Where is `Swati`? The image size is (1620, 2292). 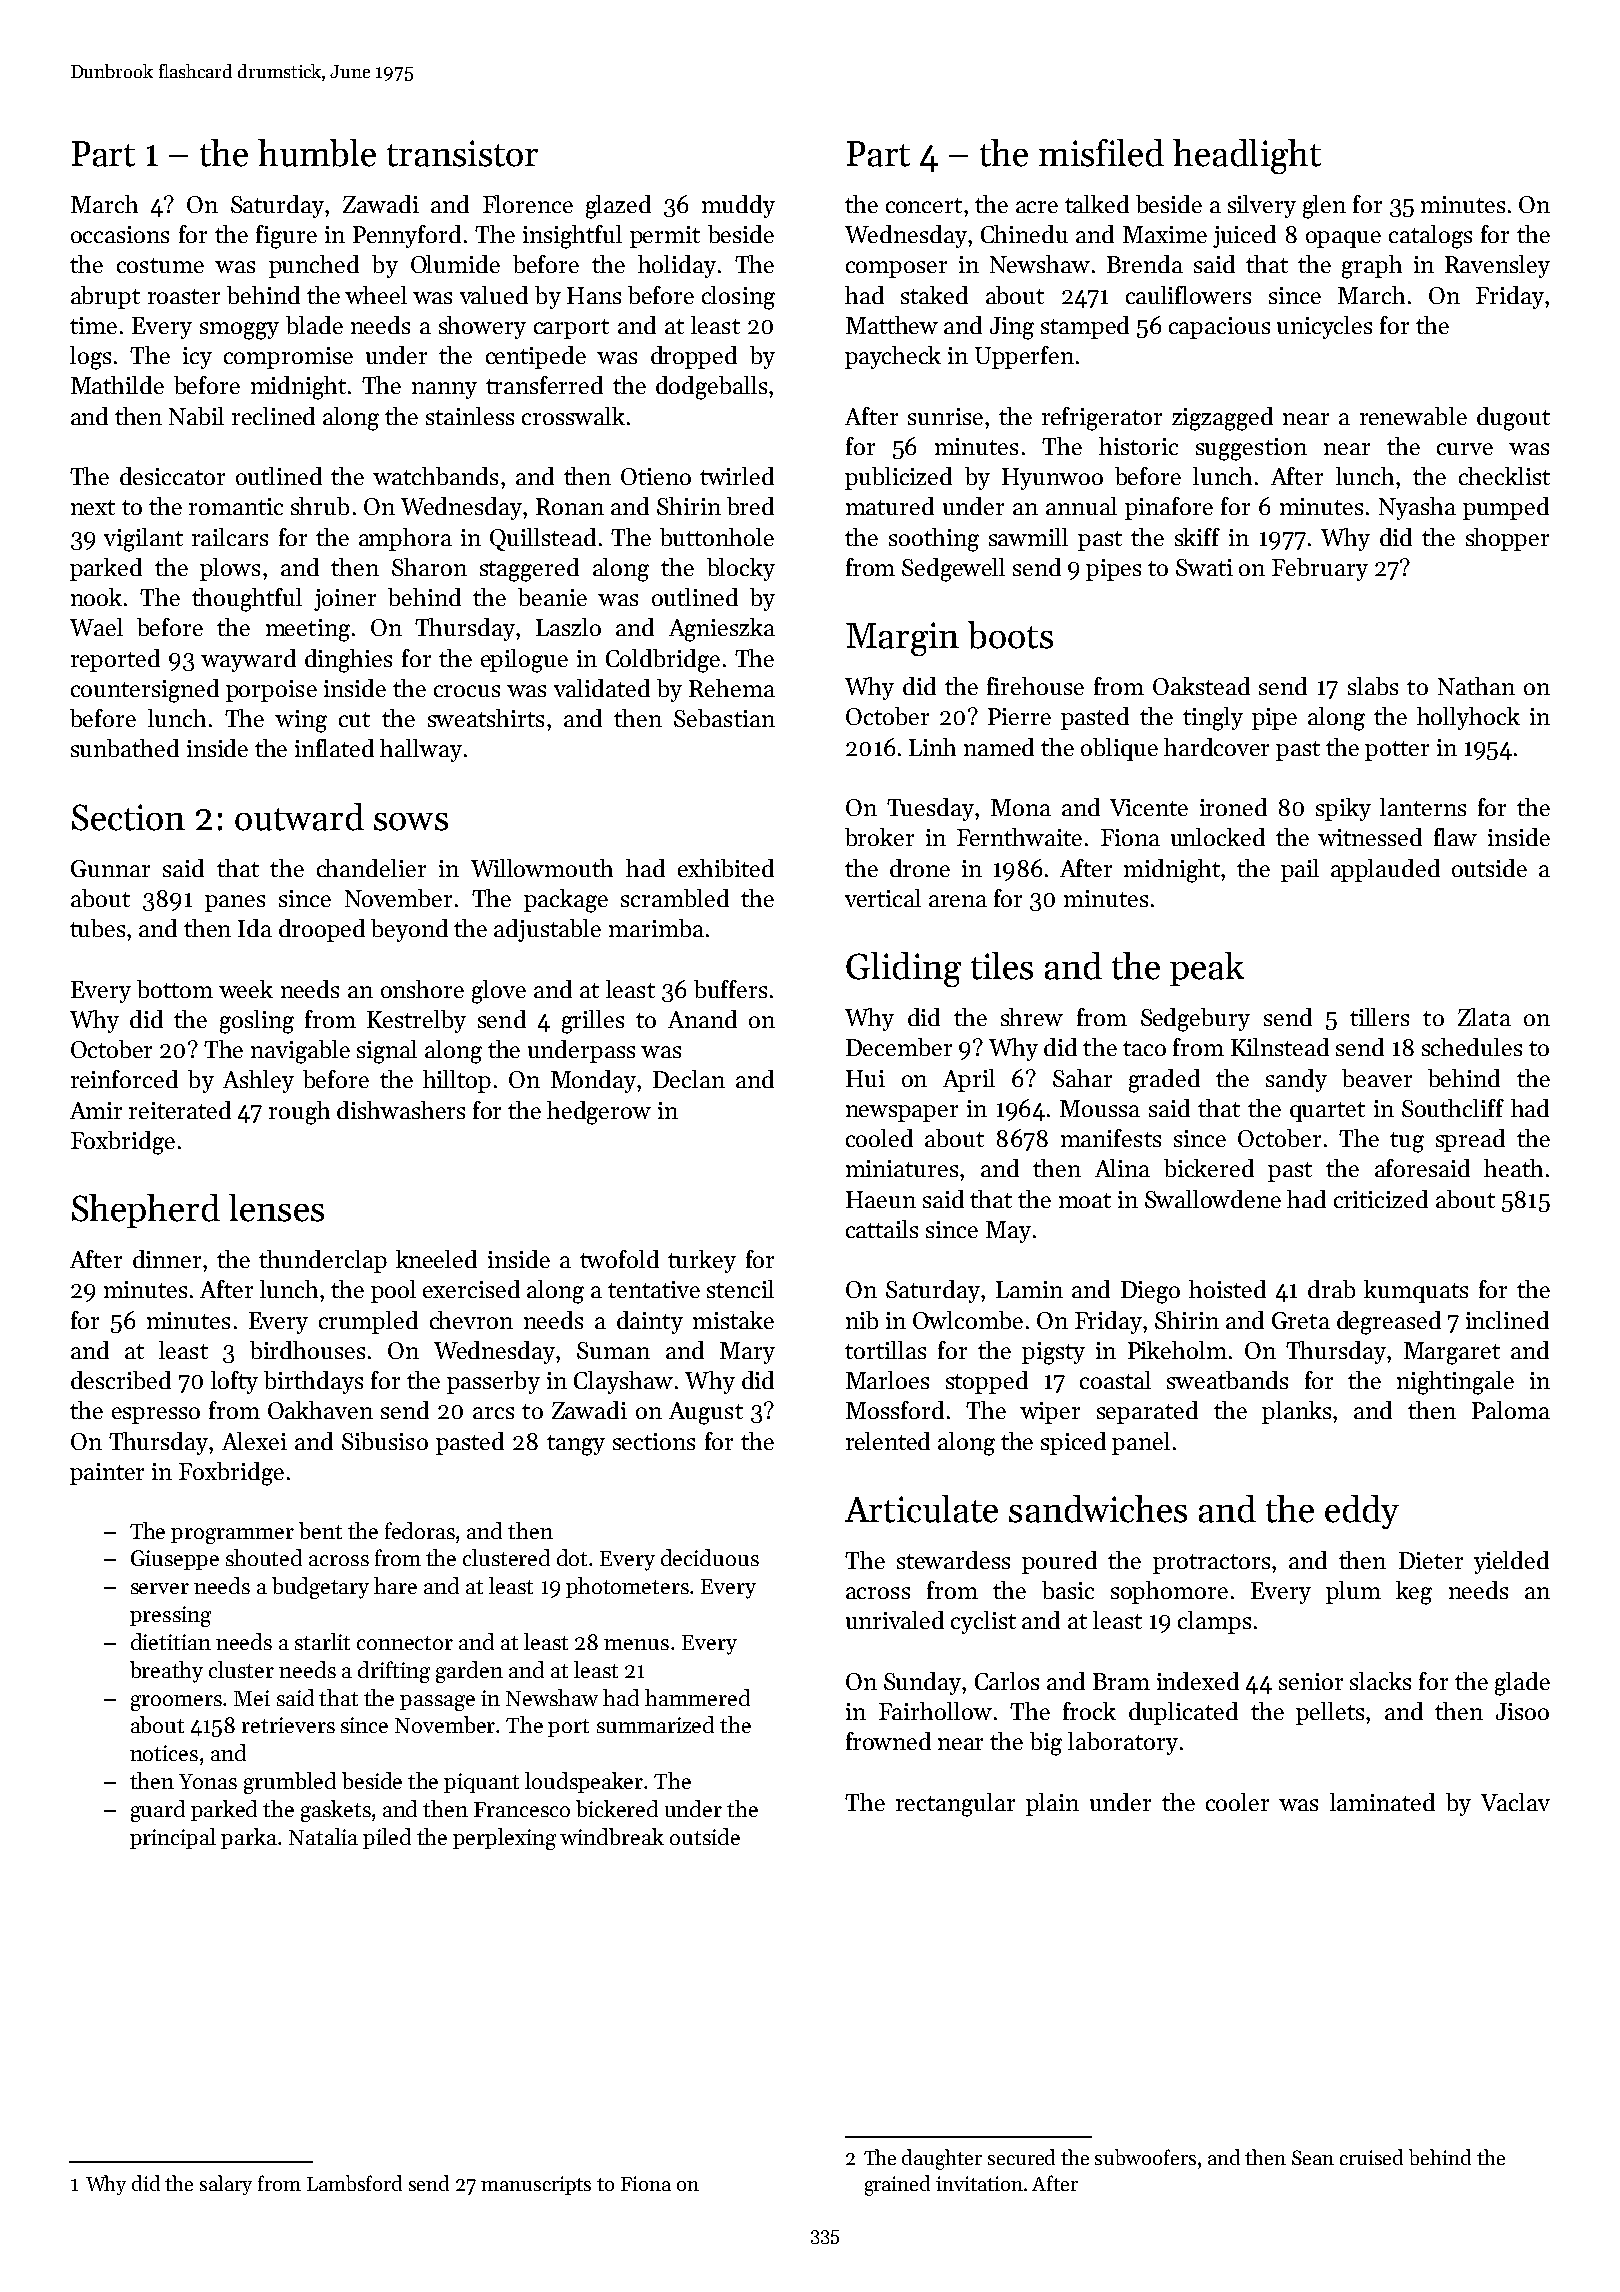
Swati is located at coordinates (1204, 567).
